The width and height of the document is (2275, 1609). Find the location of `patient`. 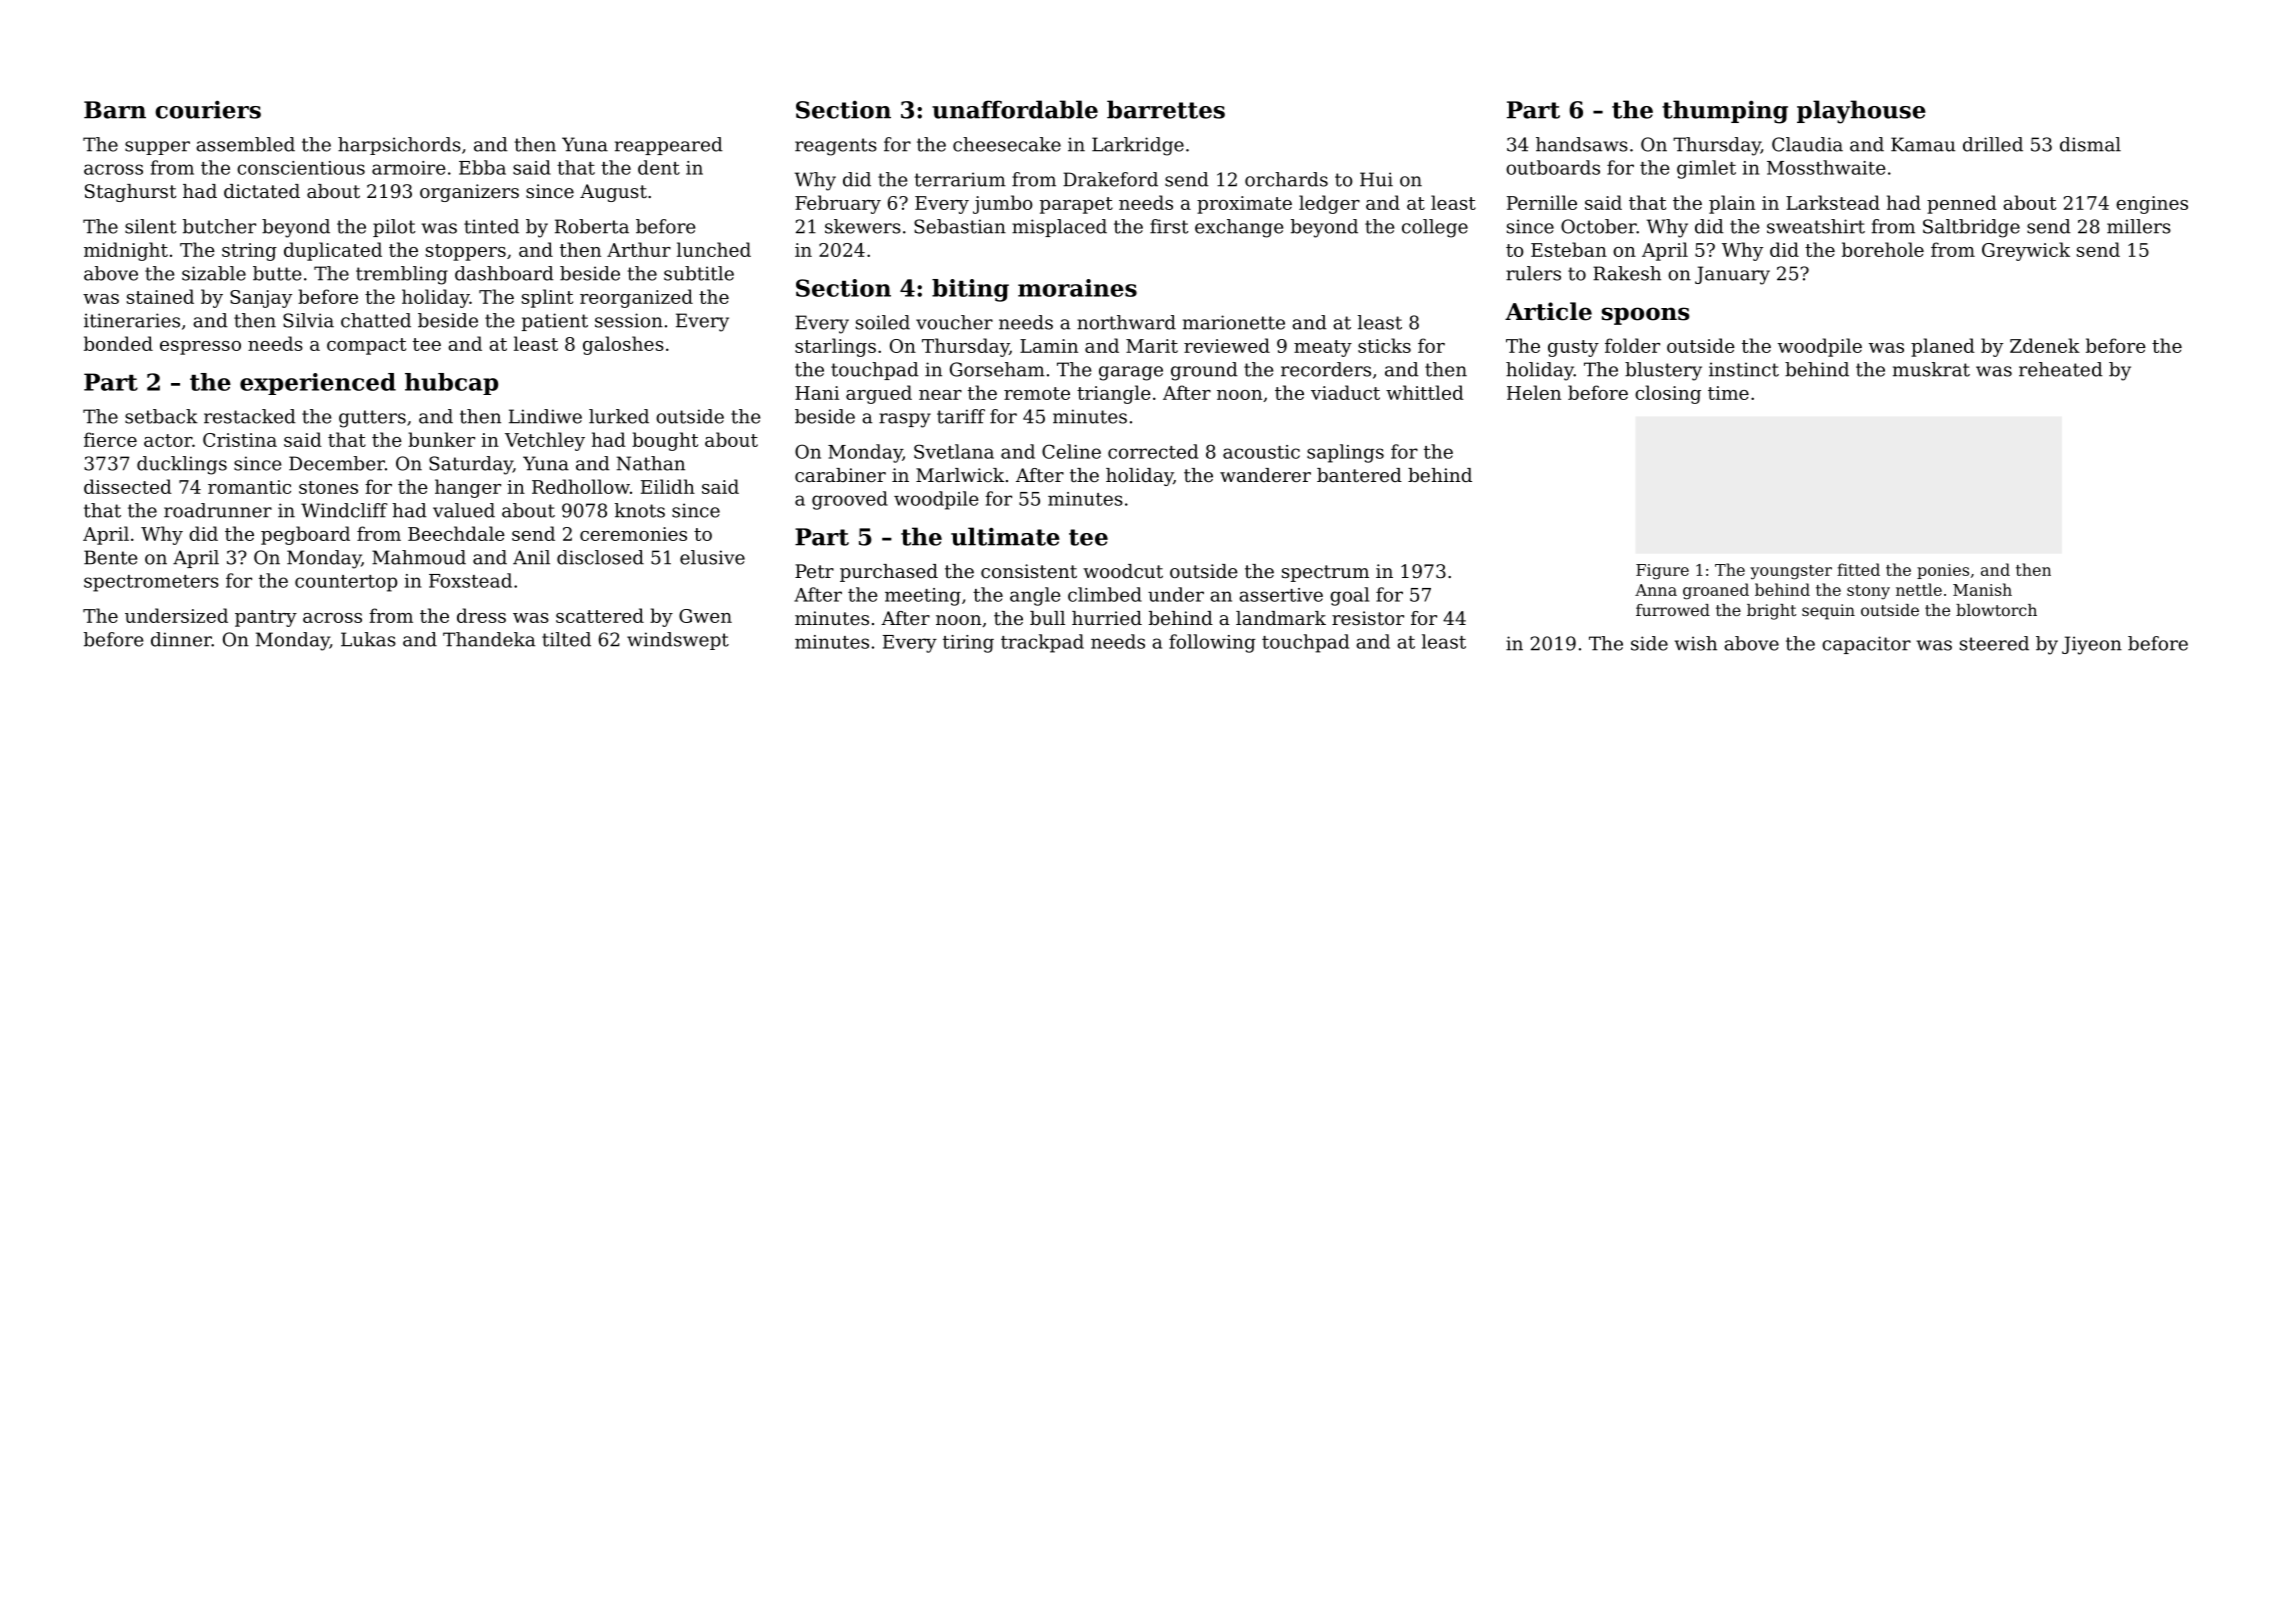

patient is located at coordinates (555, 322).
